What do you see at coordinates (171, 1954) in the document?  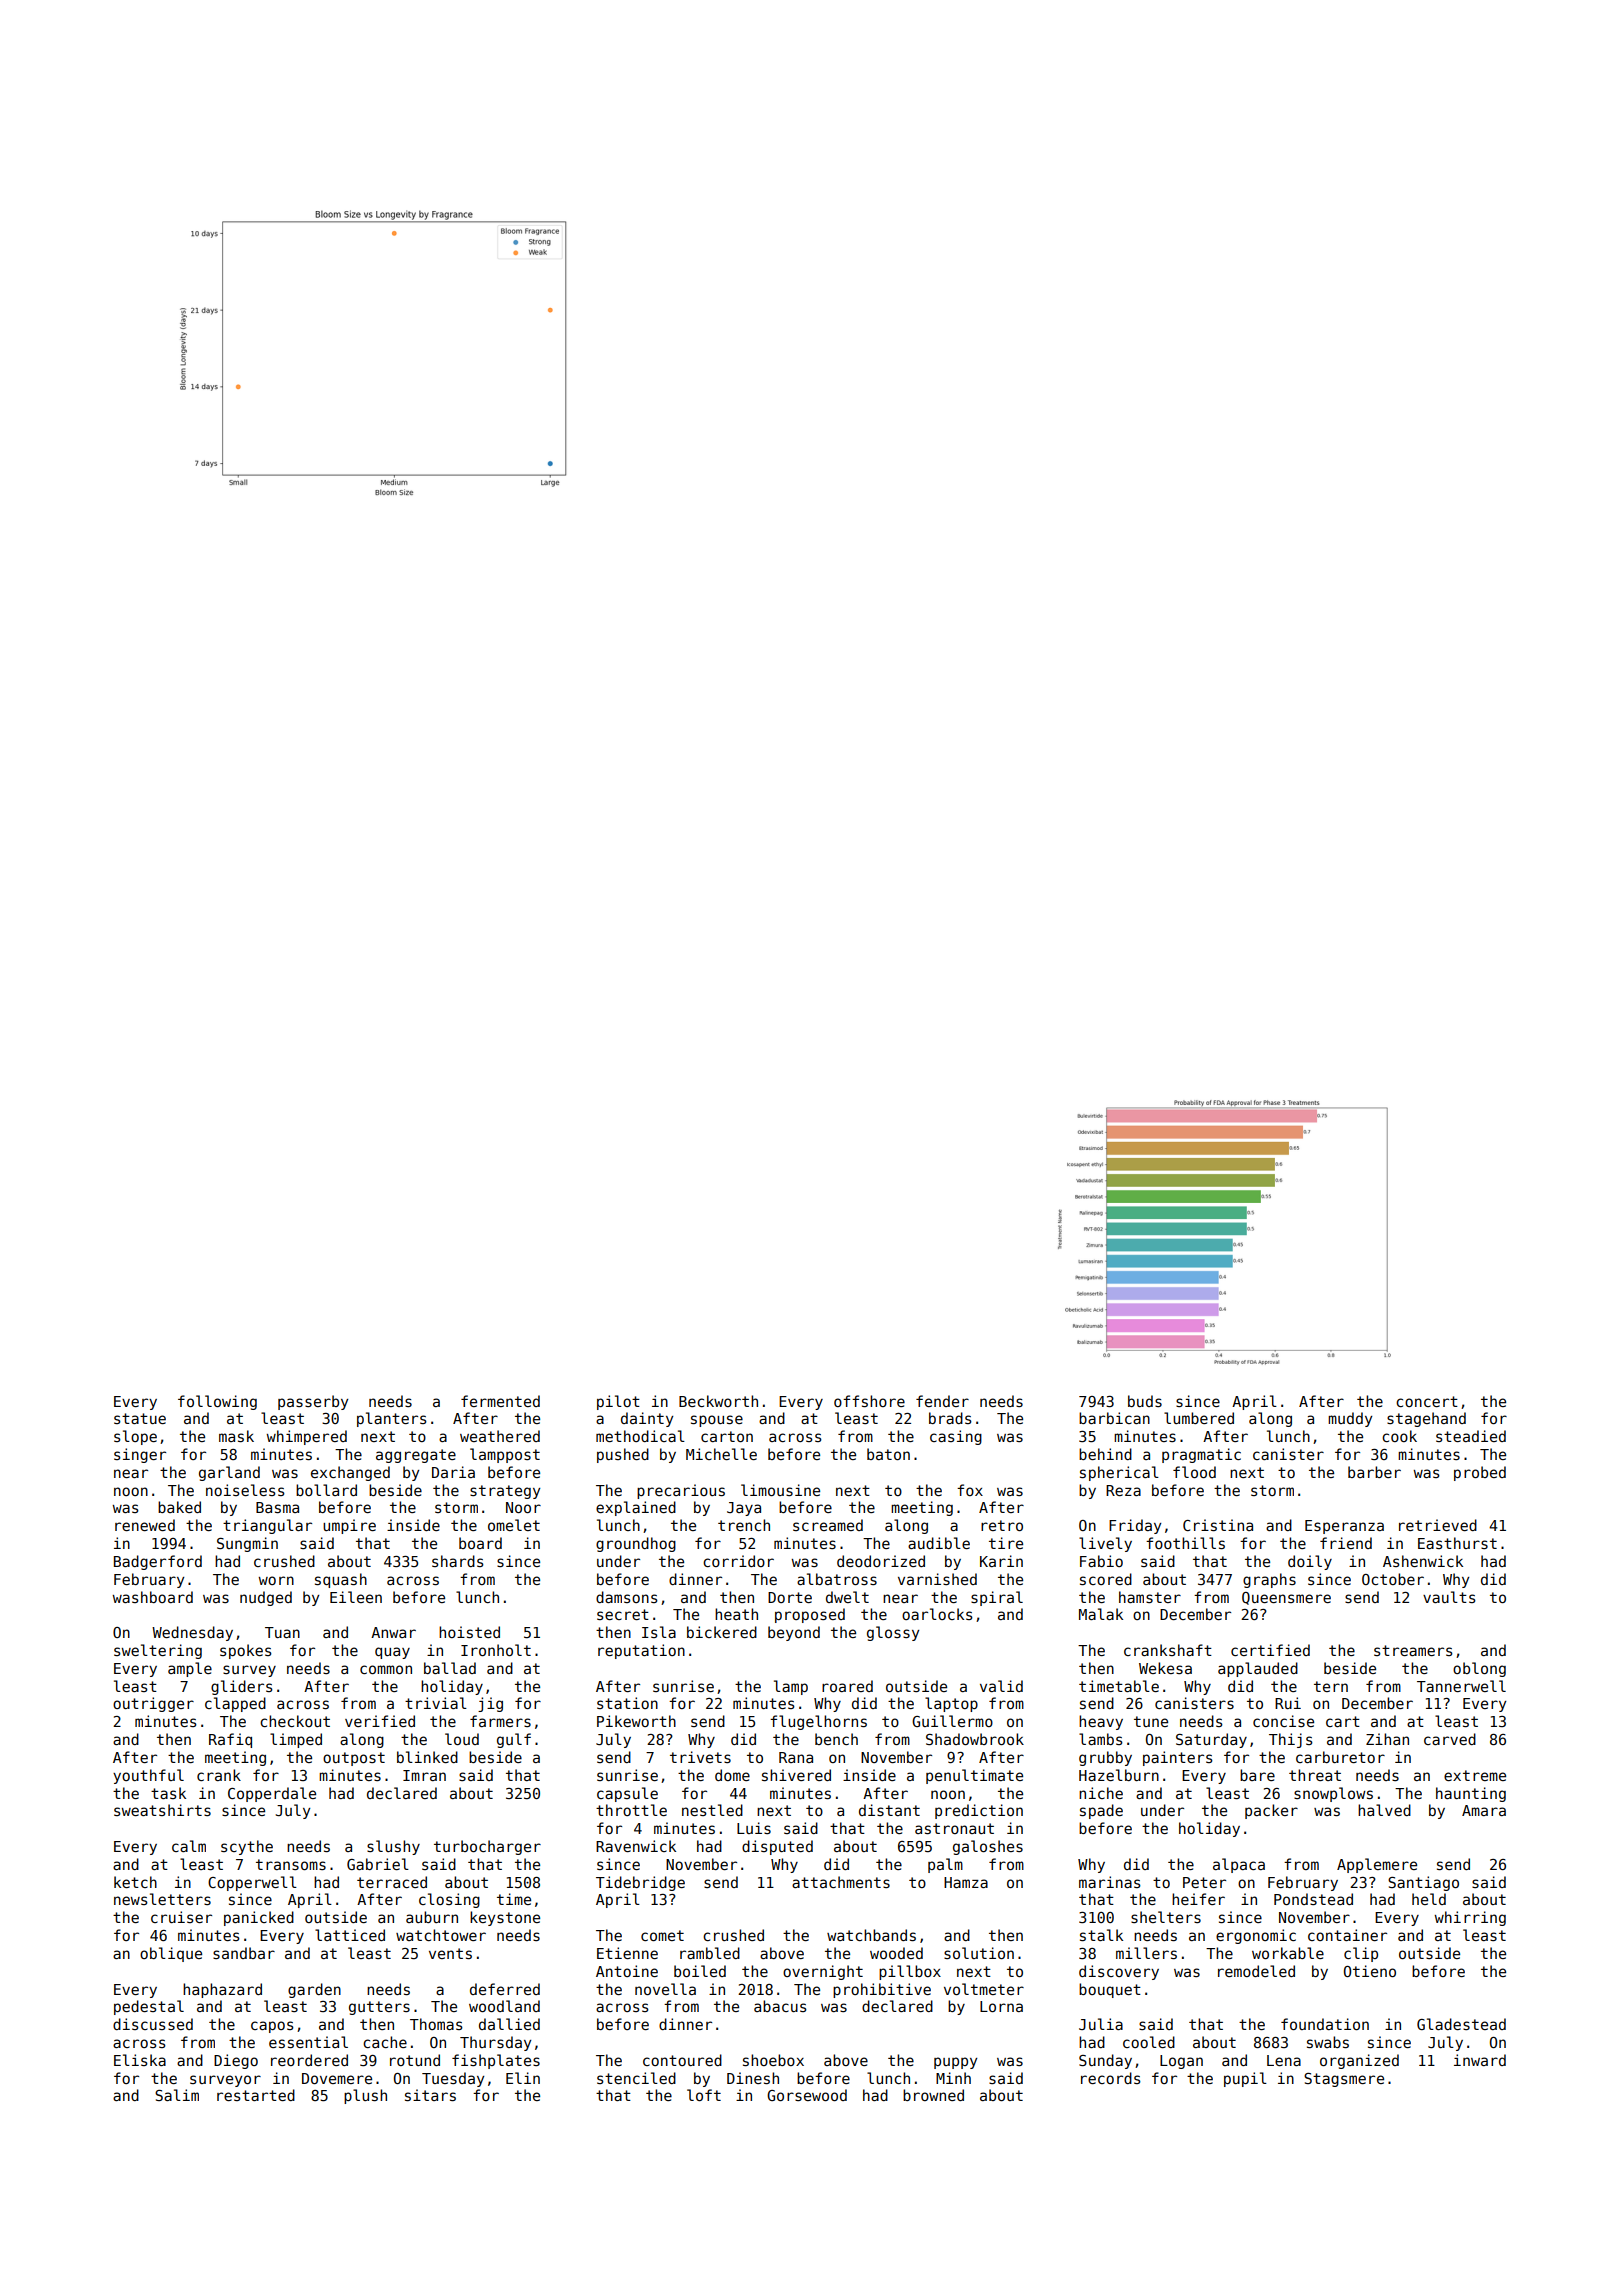 I see `oblique` at bounding box center [171, 1954].
